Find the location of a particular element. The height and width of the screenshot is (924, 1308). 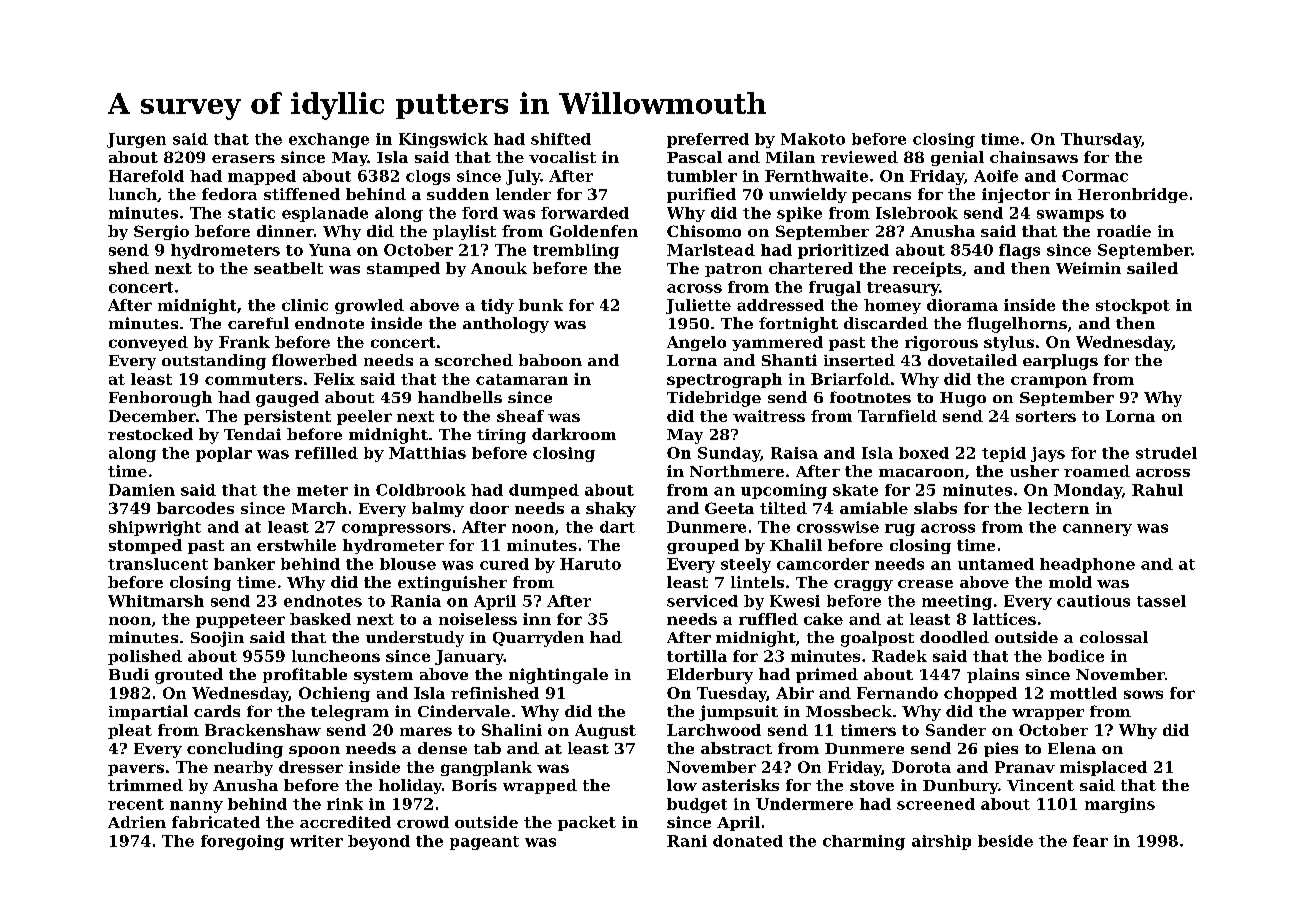

genial is located at coordinates (957, 158).
